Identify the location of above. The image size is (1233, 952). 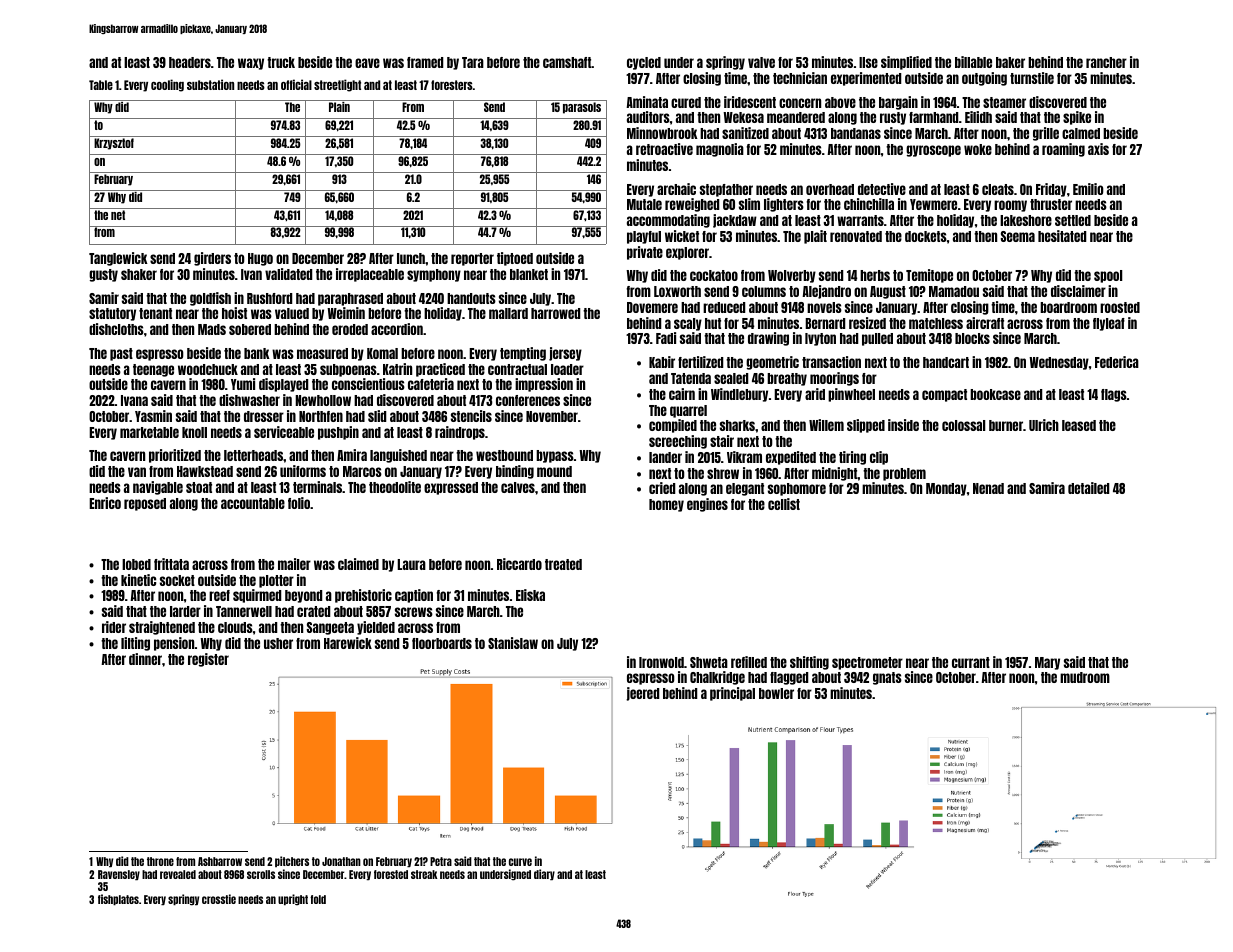
(840, 102).
